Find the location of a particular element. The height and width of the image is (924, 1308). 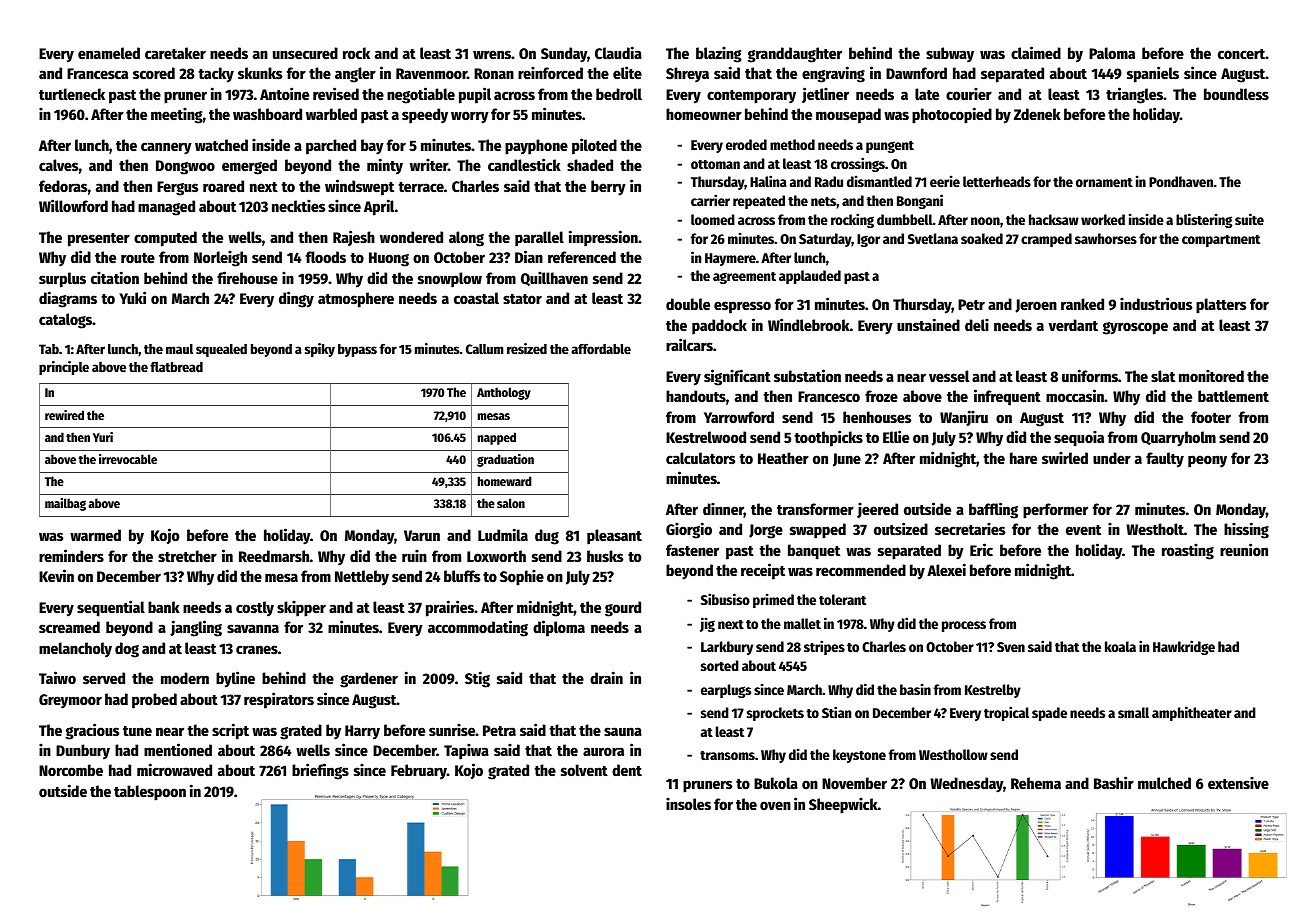

accommodating is located at coordinates (478, 628).
